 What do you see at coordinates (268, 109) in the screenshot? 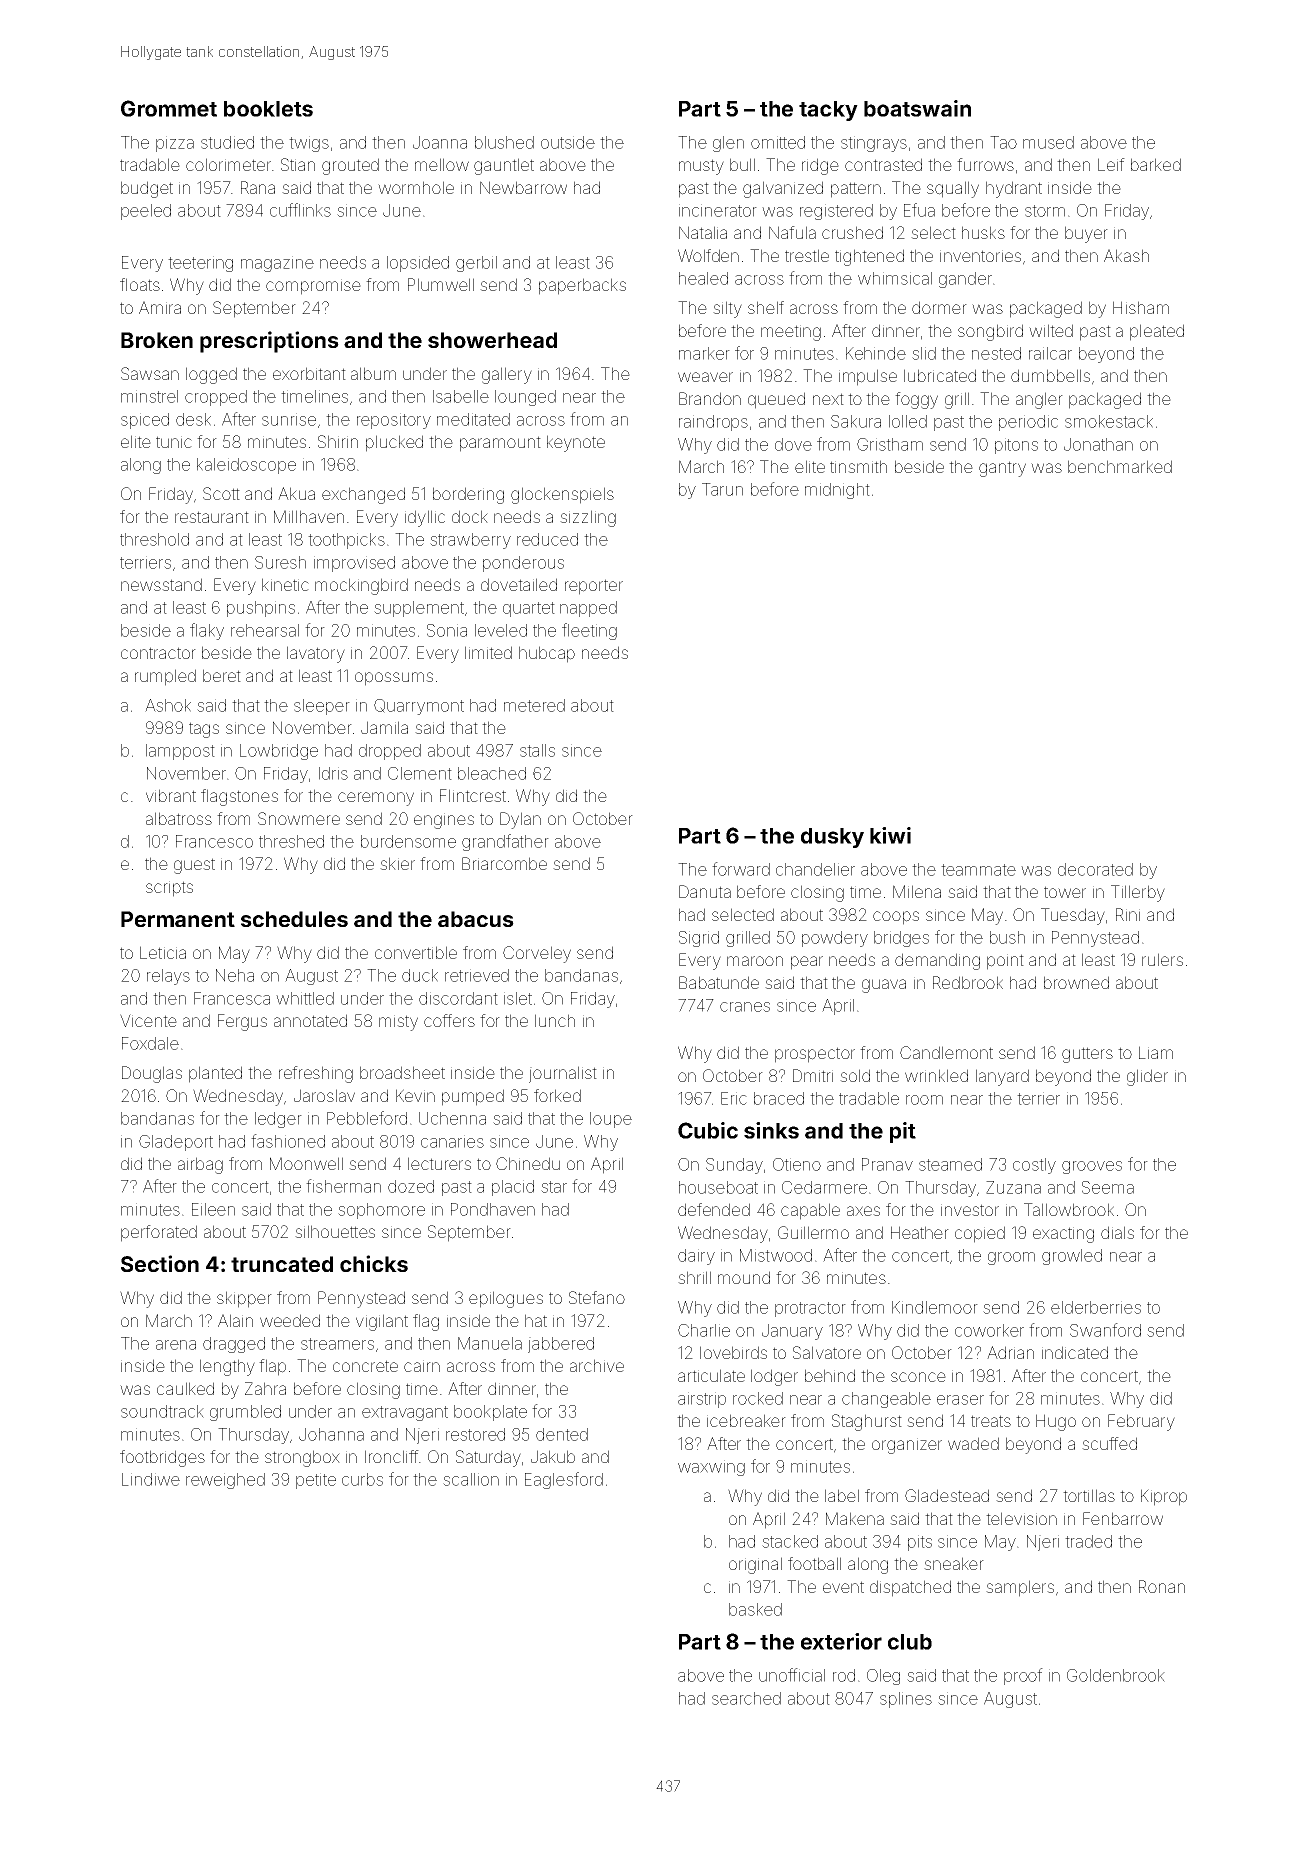
I see `booklets` at bounding box center [268, 109].
